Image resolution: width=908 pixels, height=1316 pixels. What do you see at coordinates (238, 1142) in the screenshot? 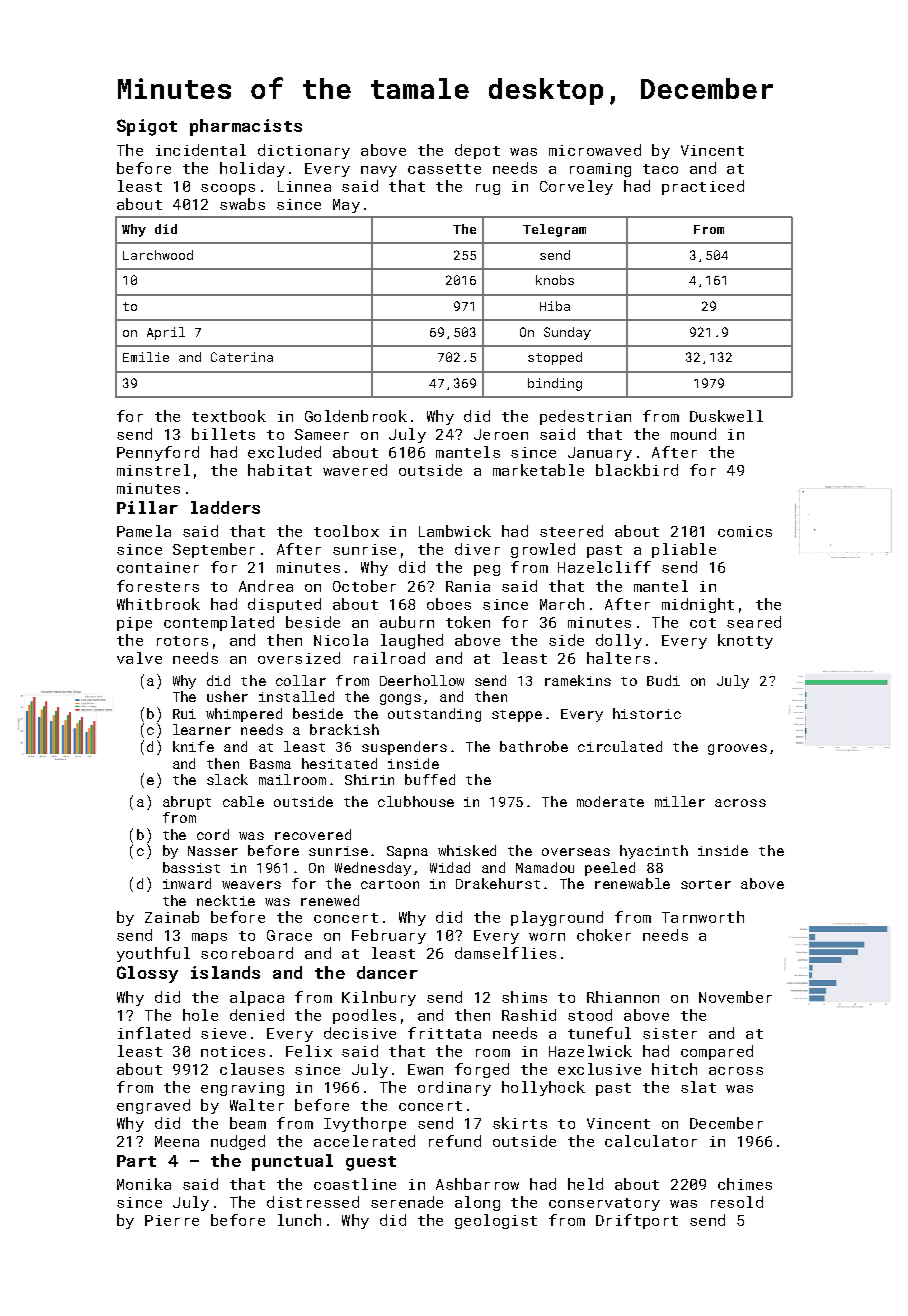
I see `nudged` at bounding box center [238, 1142].
